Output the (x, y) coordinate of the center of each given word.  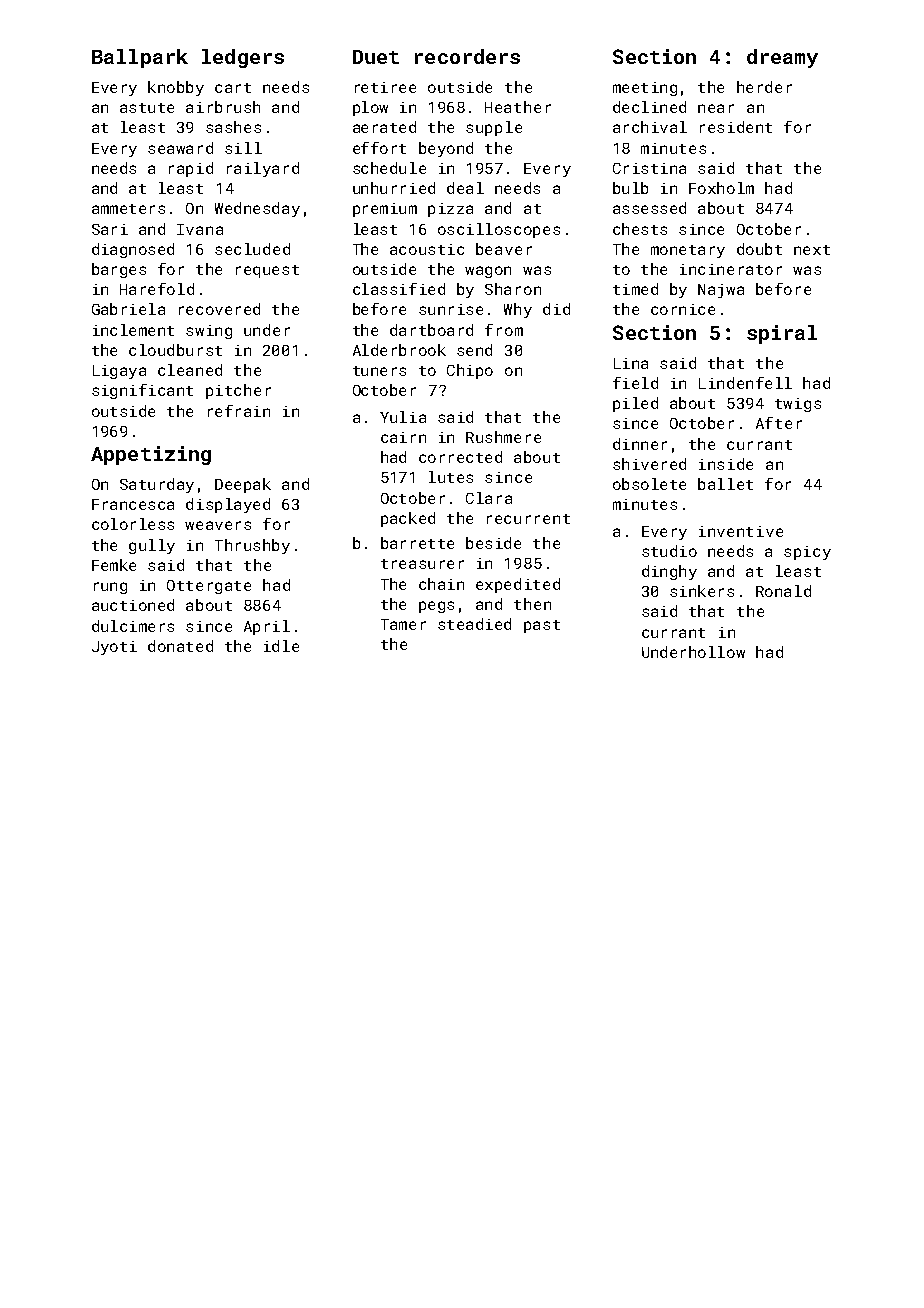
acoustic (427, 249)
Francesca (133, 504)
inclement (133, 330)
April (267, 627)
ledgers (243, 58)
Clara (489, 498)
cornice (683, 309)
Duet (376, 57)
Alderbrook (399, 350)
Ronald (783, 591)
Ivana (200, 229)
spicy (807, 553)
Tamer (403, 624)
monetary (688, 251)
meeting (645, 89)
